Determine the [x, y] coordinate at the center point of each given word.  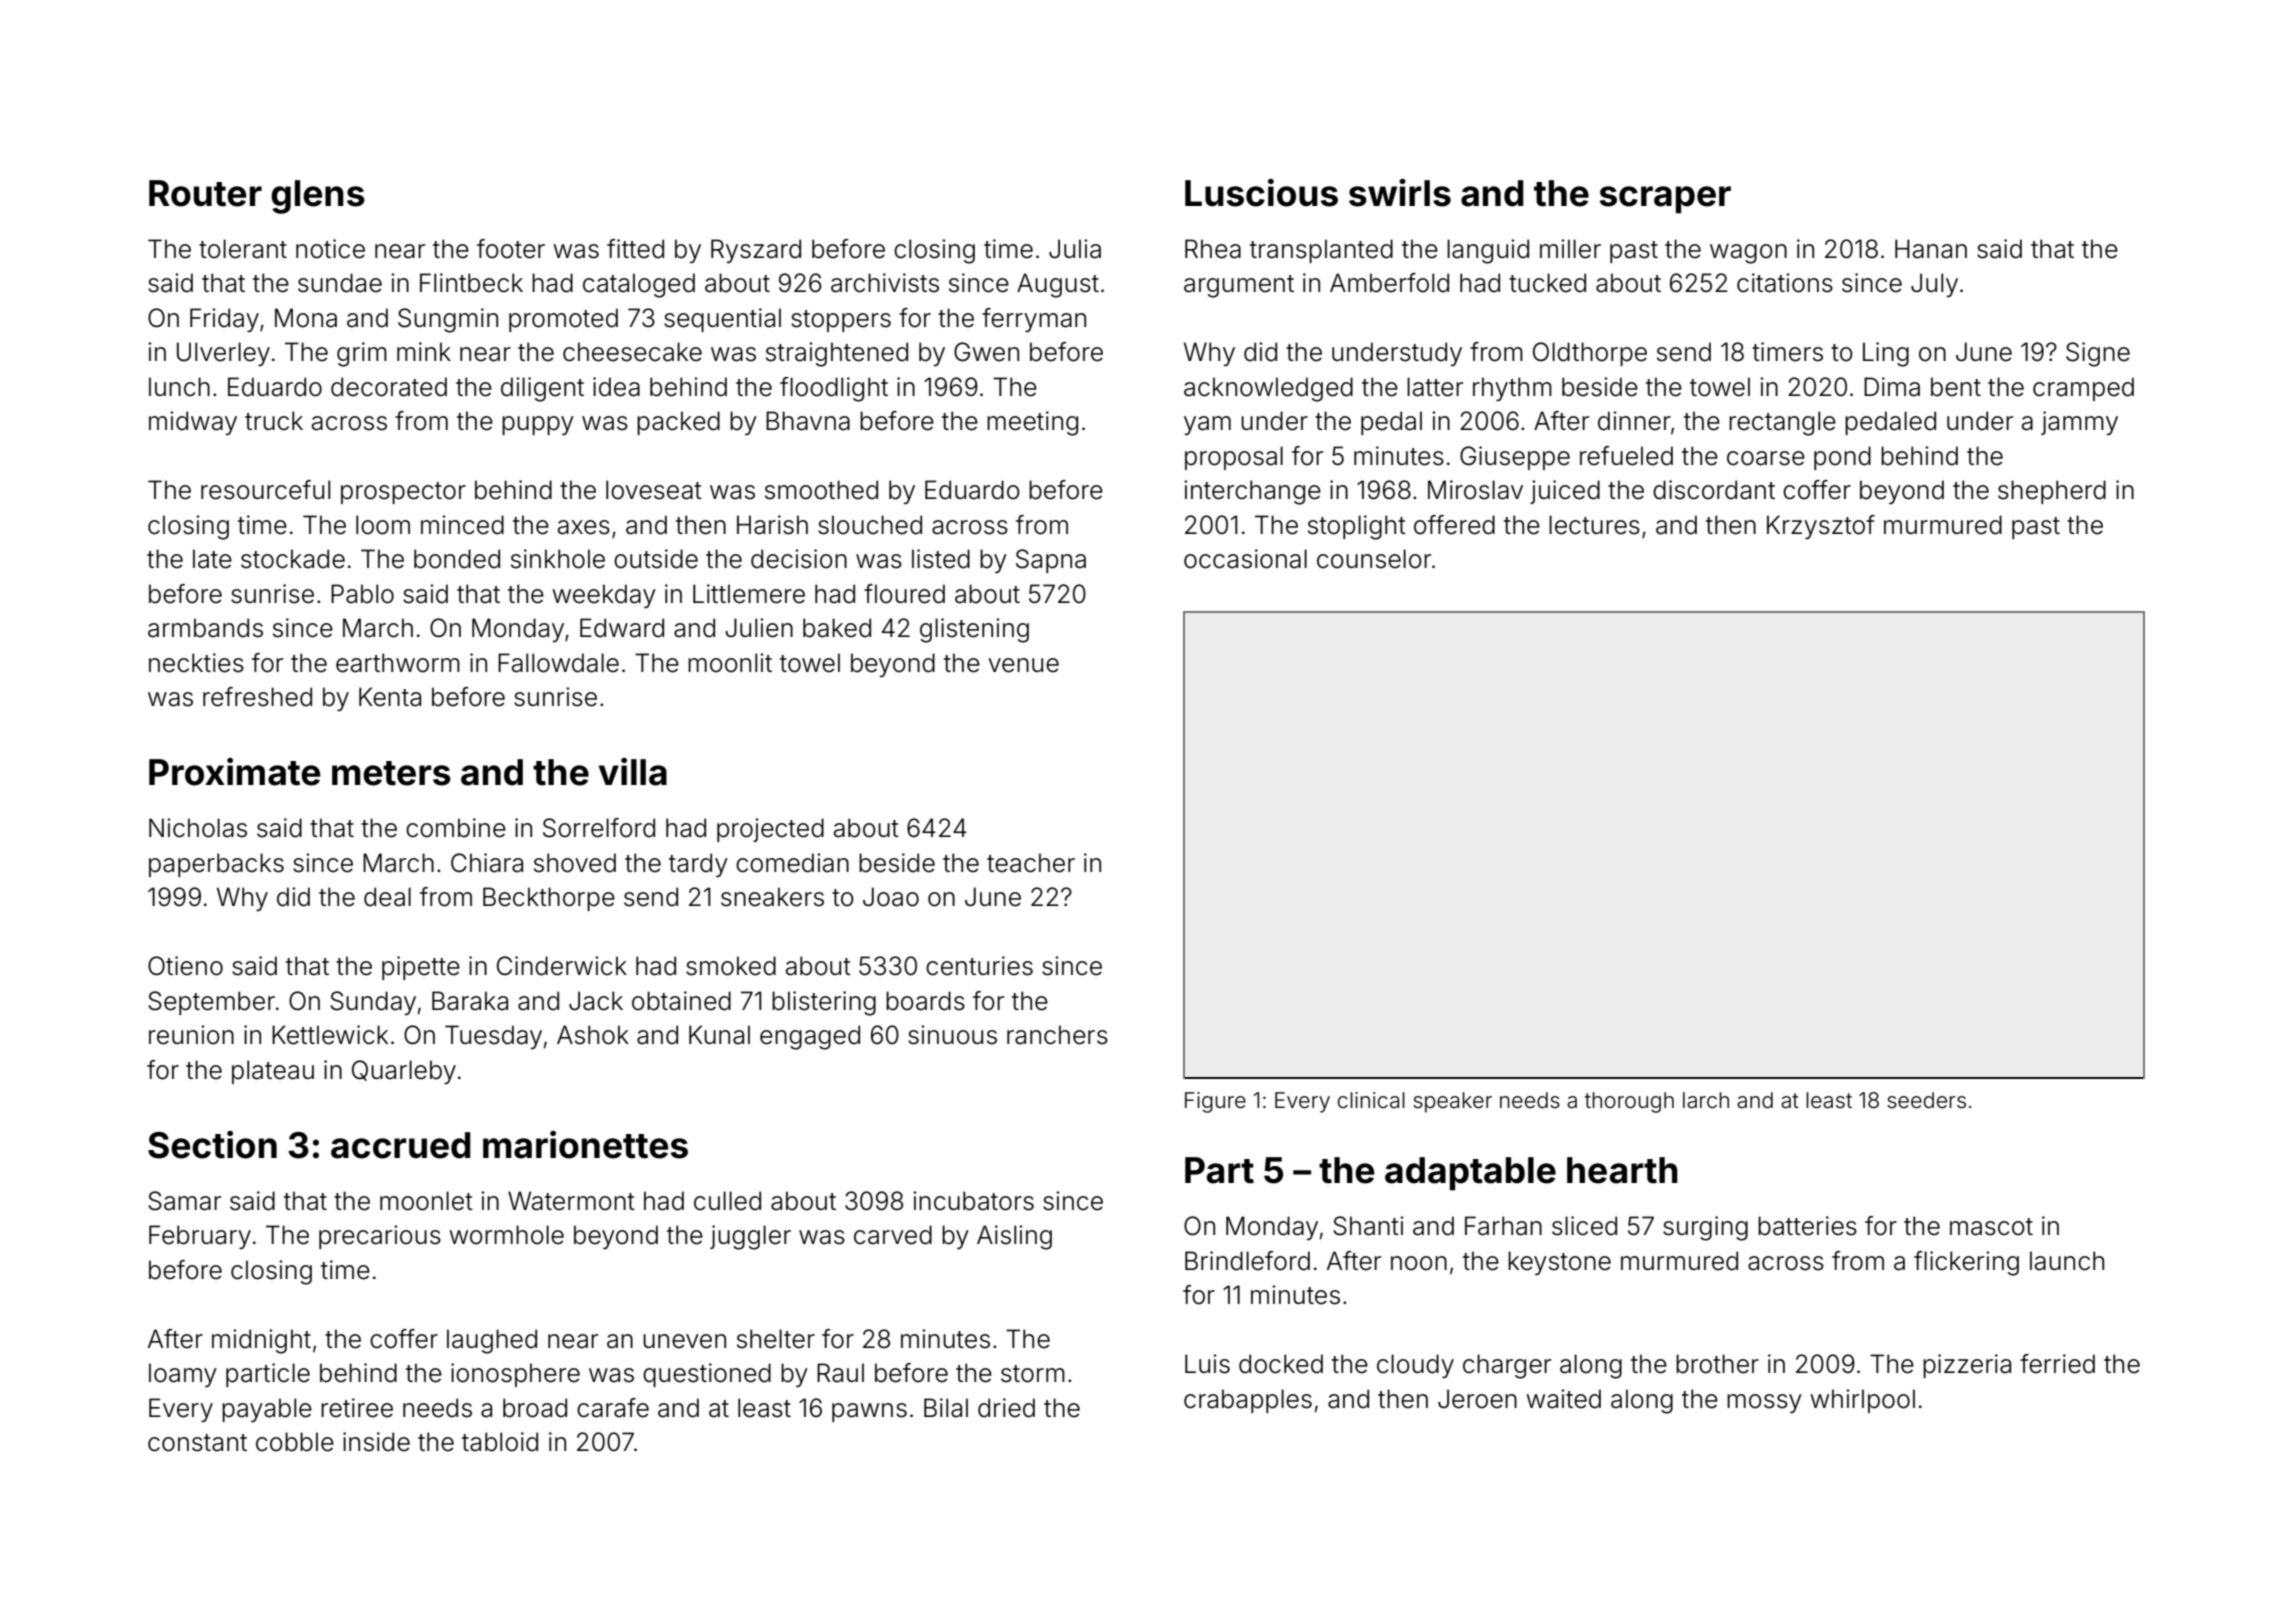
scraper [1665, 200]
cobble [295, 1442]
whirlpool [1862, 1401]
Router [205, 193]
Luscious [1261, 193]
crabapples [1248, 1401]
